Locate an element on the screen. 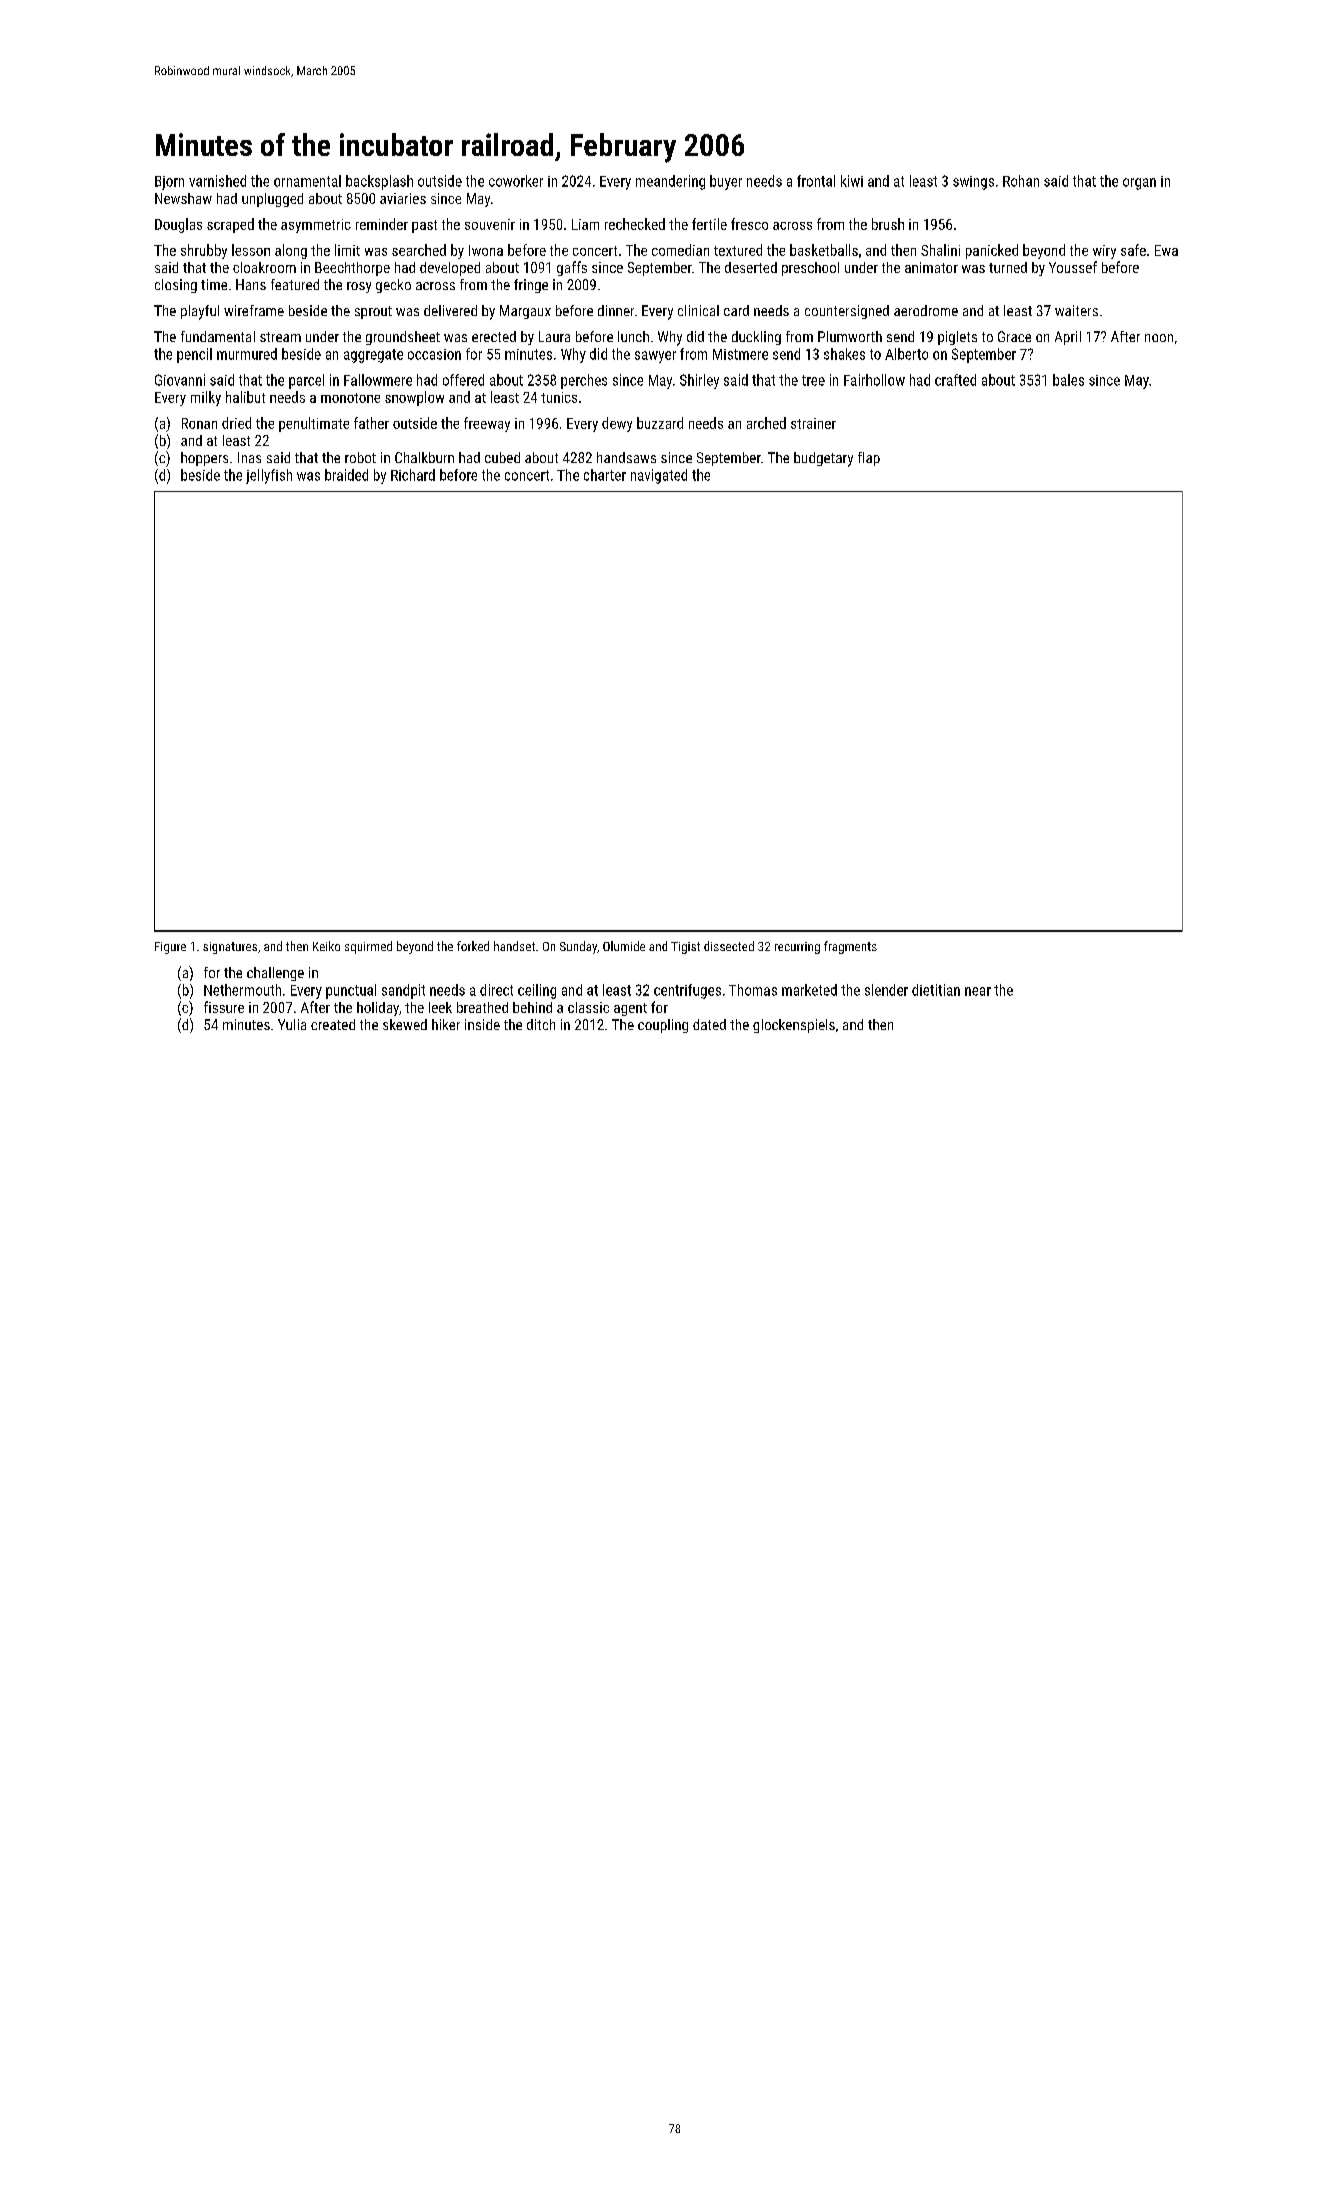 The height and width of the screenshot is (2203, 1337). jellyfish is located at coordinates (269, 476).
